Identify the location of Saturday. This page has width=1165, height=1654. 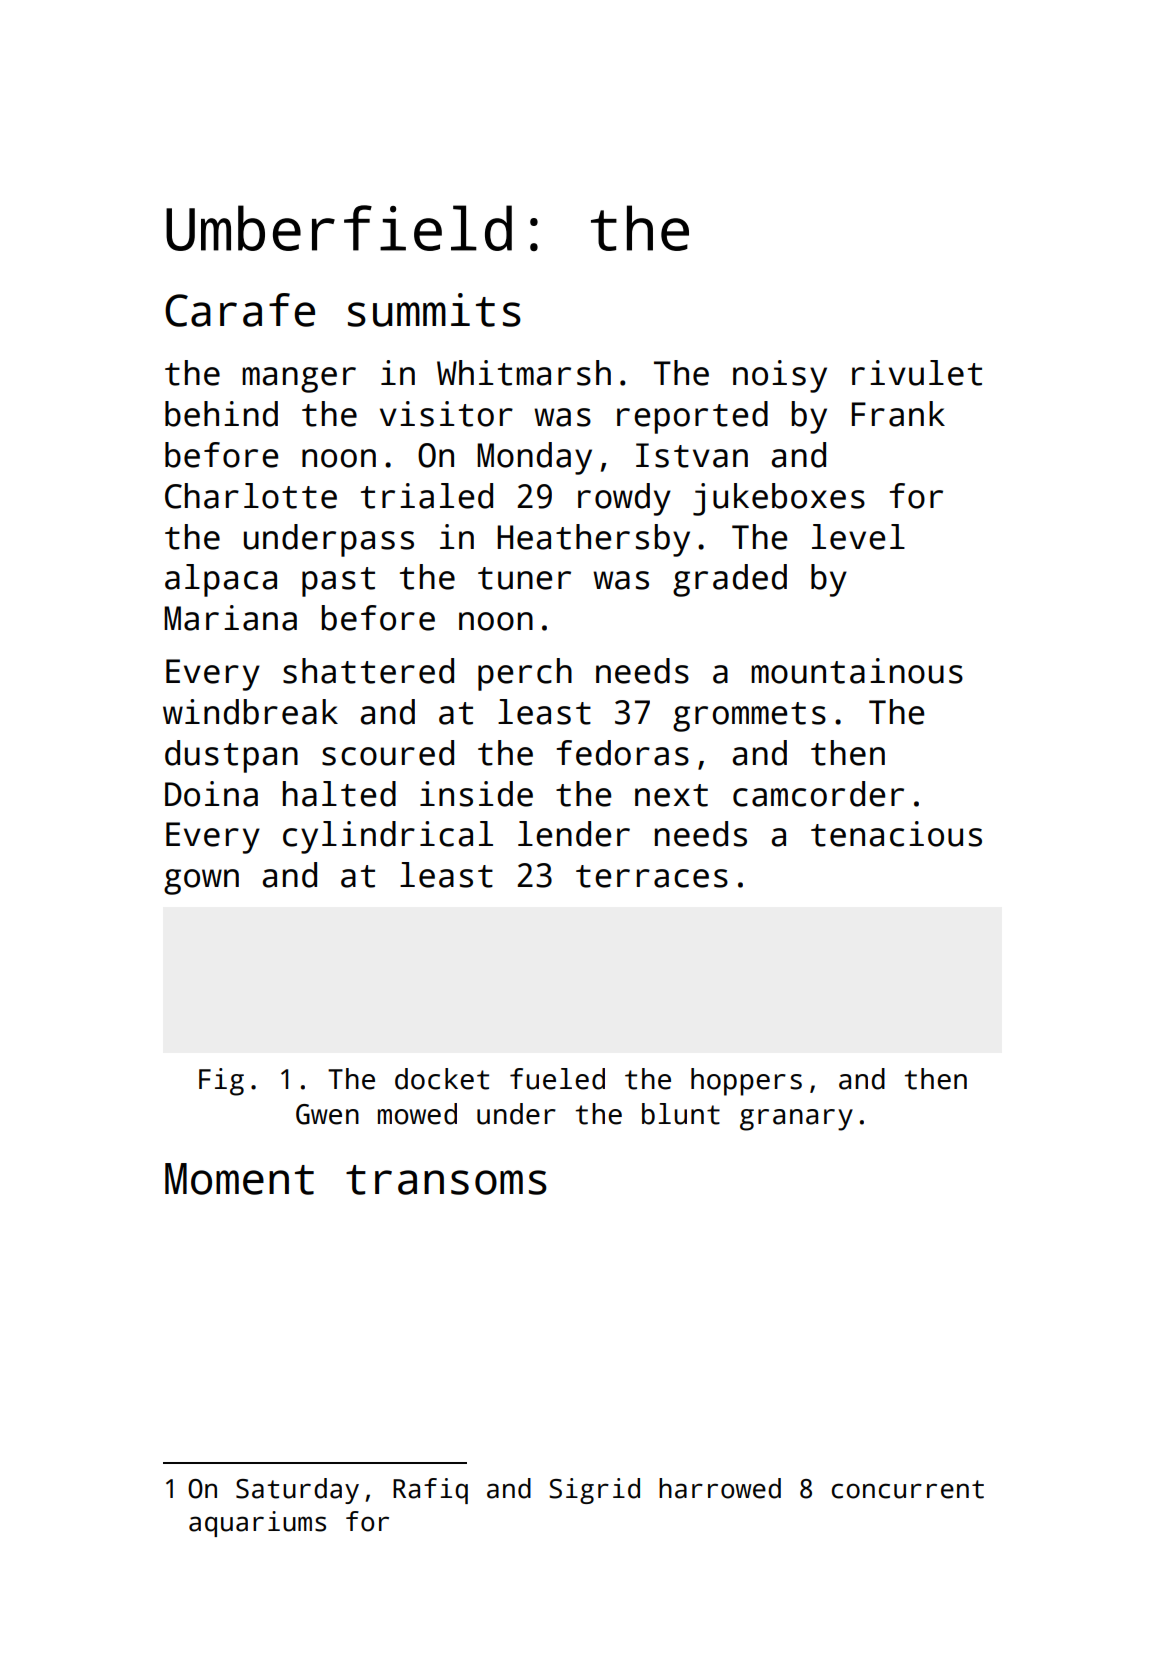
(297, 1491).
